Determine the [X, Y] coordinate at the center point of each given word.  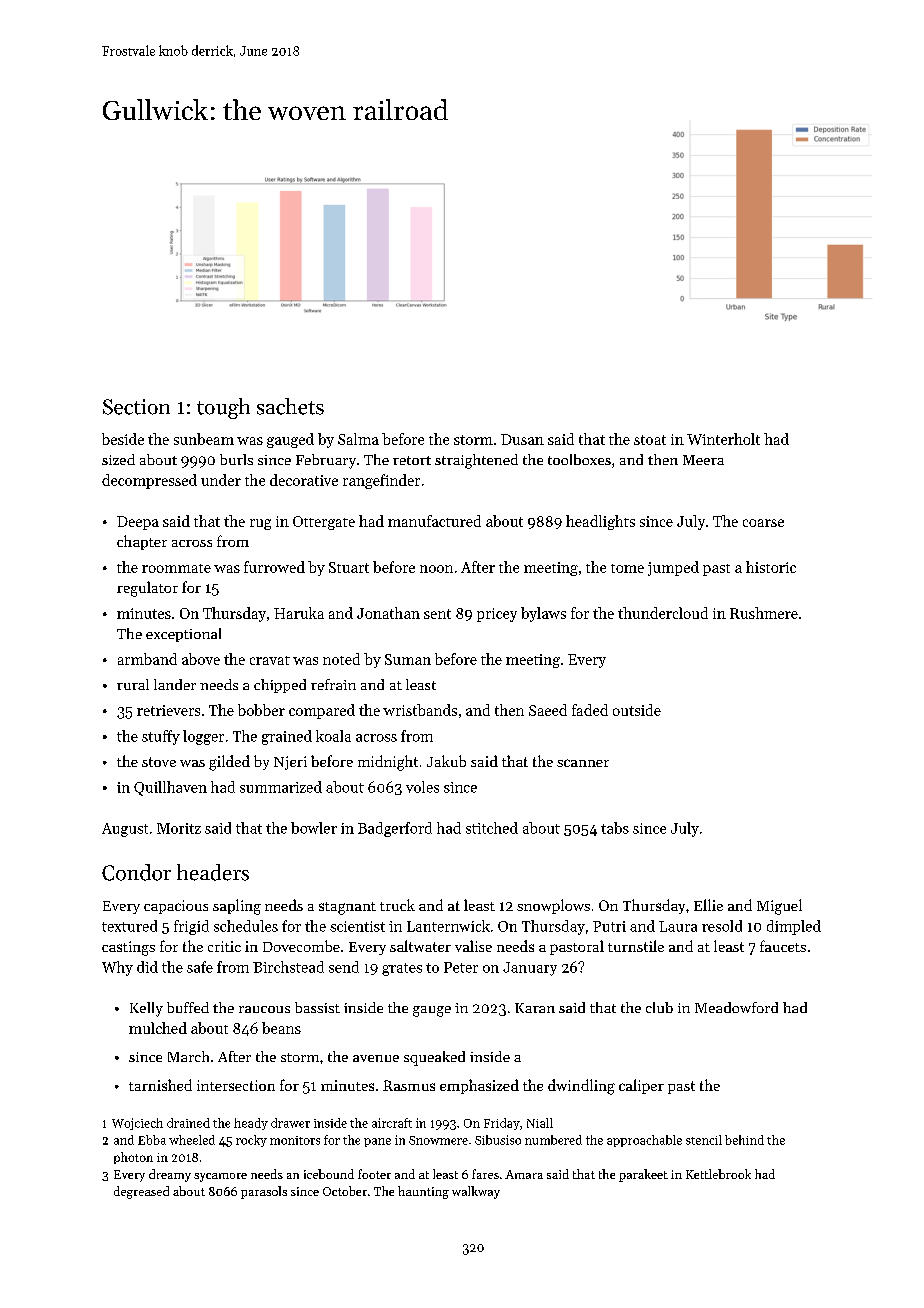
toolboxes [579, 459]
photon [133, 1158]
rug [260, 524]
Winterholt [723, 439]
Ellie [708, 905]
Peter [461, 967]
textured [129, 926]
